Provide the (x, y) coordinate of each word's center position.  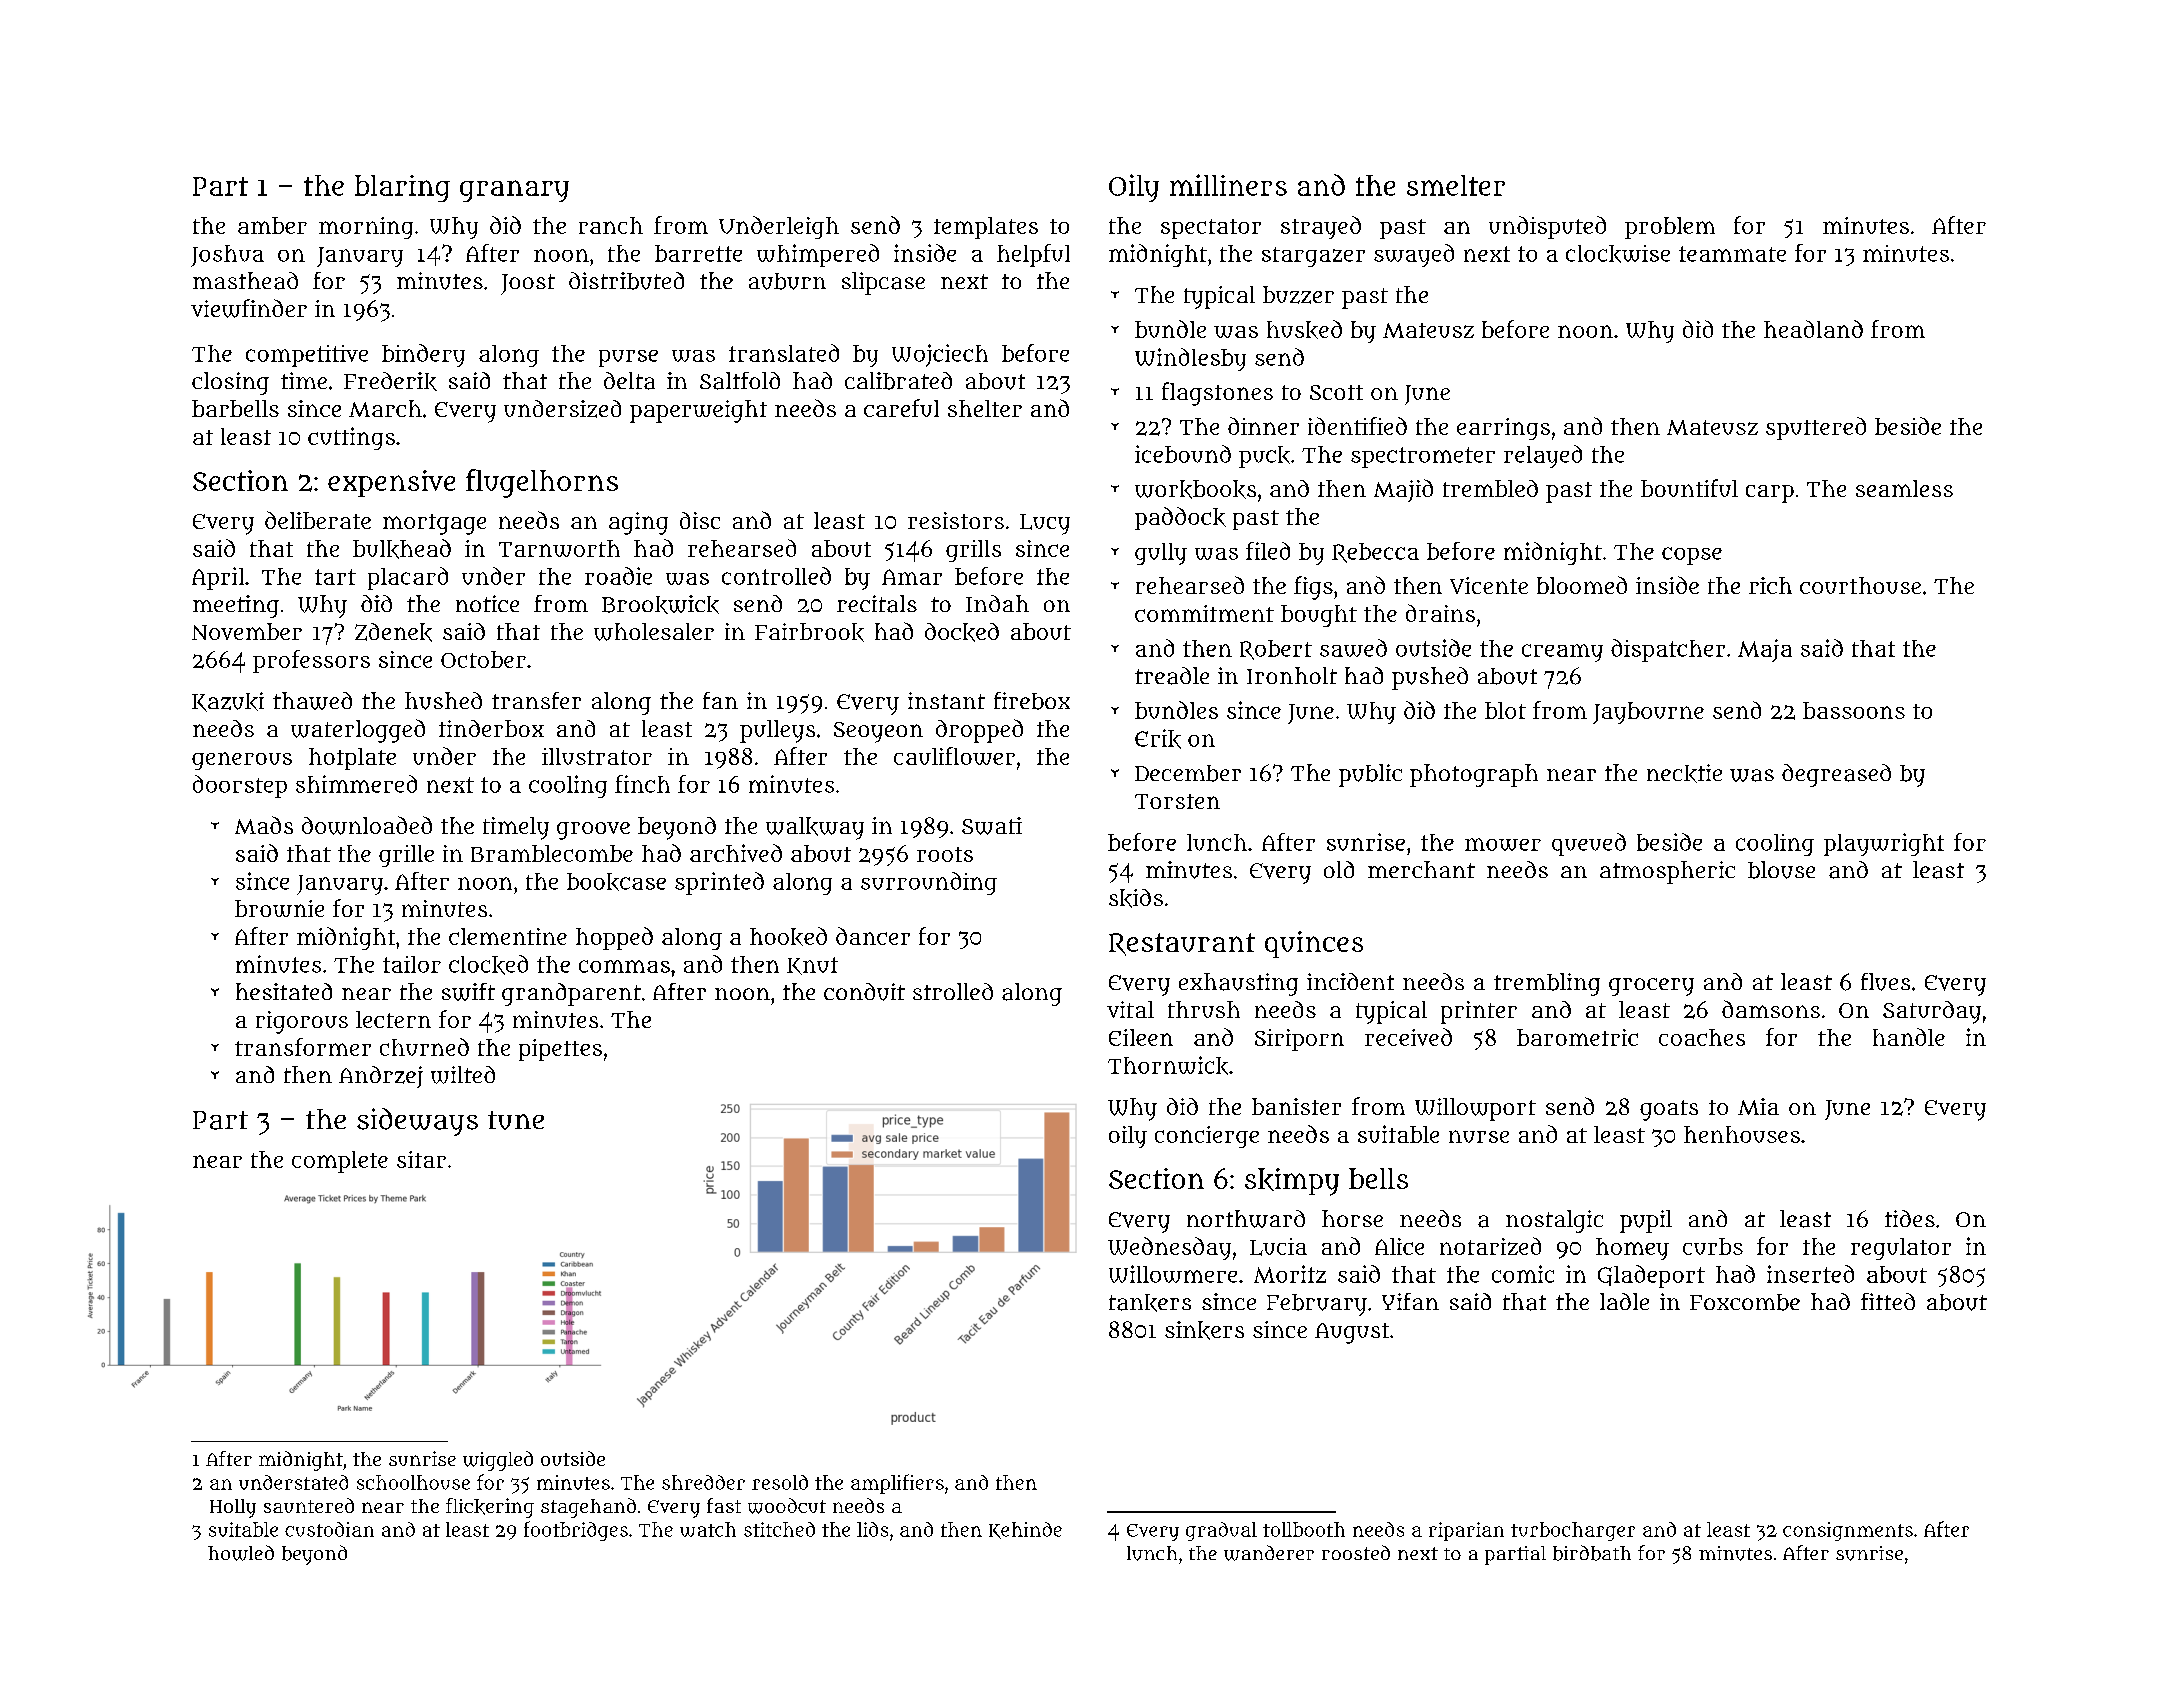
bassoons (1854, 710)
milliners (1228, 185)
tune (516, 1120)
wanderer (1269, 1553)
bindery (423, 355)
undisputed (1547, 227)
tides (1910, 1218)
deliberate (318, 520)
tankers (1150, 1303)
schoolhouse (413, 1482)
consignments (1848, 1531)
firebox (1032, 701)
